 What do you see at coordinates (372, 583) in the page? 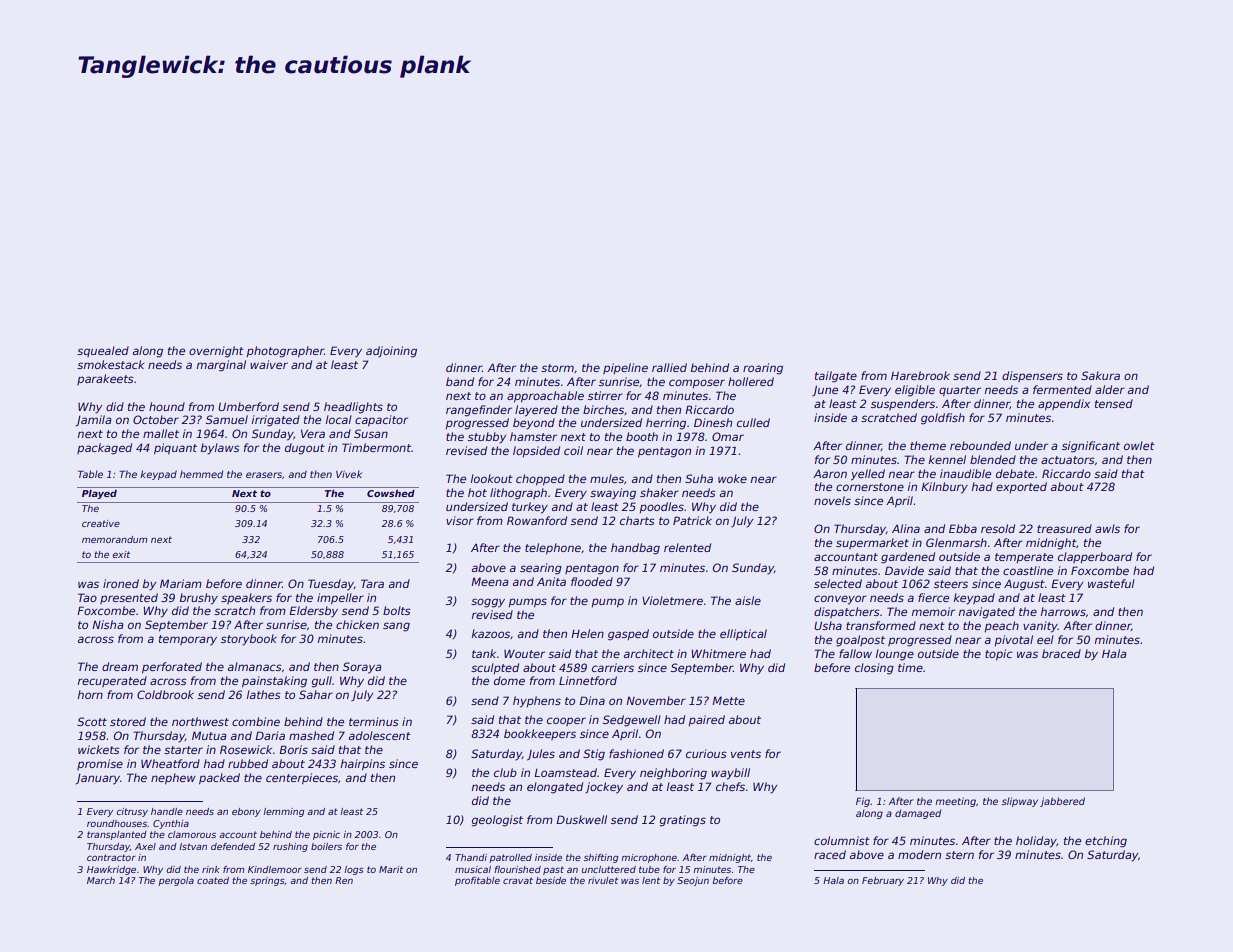
I see `Tara` at bounding box center [372, 583].
